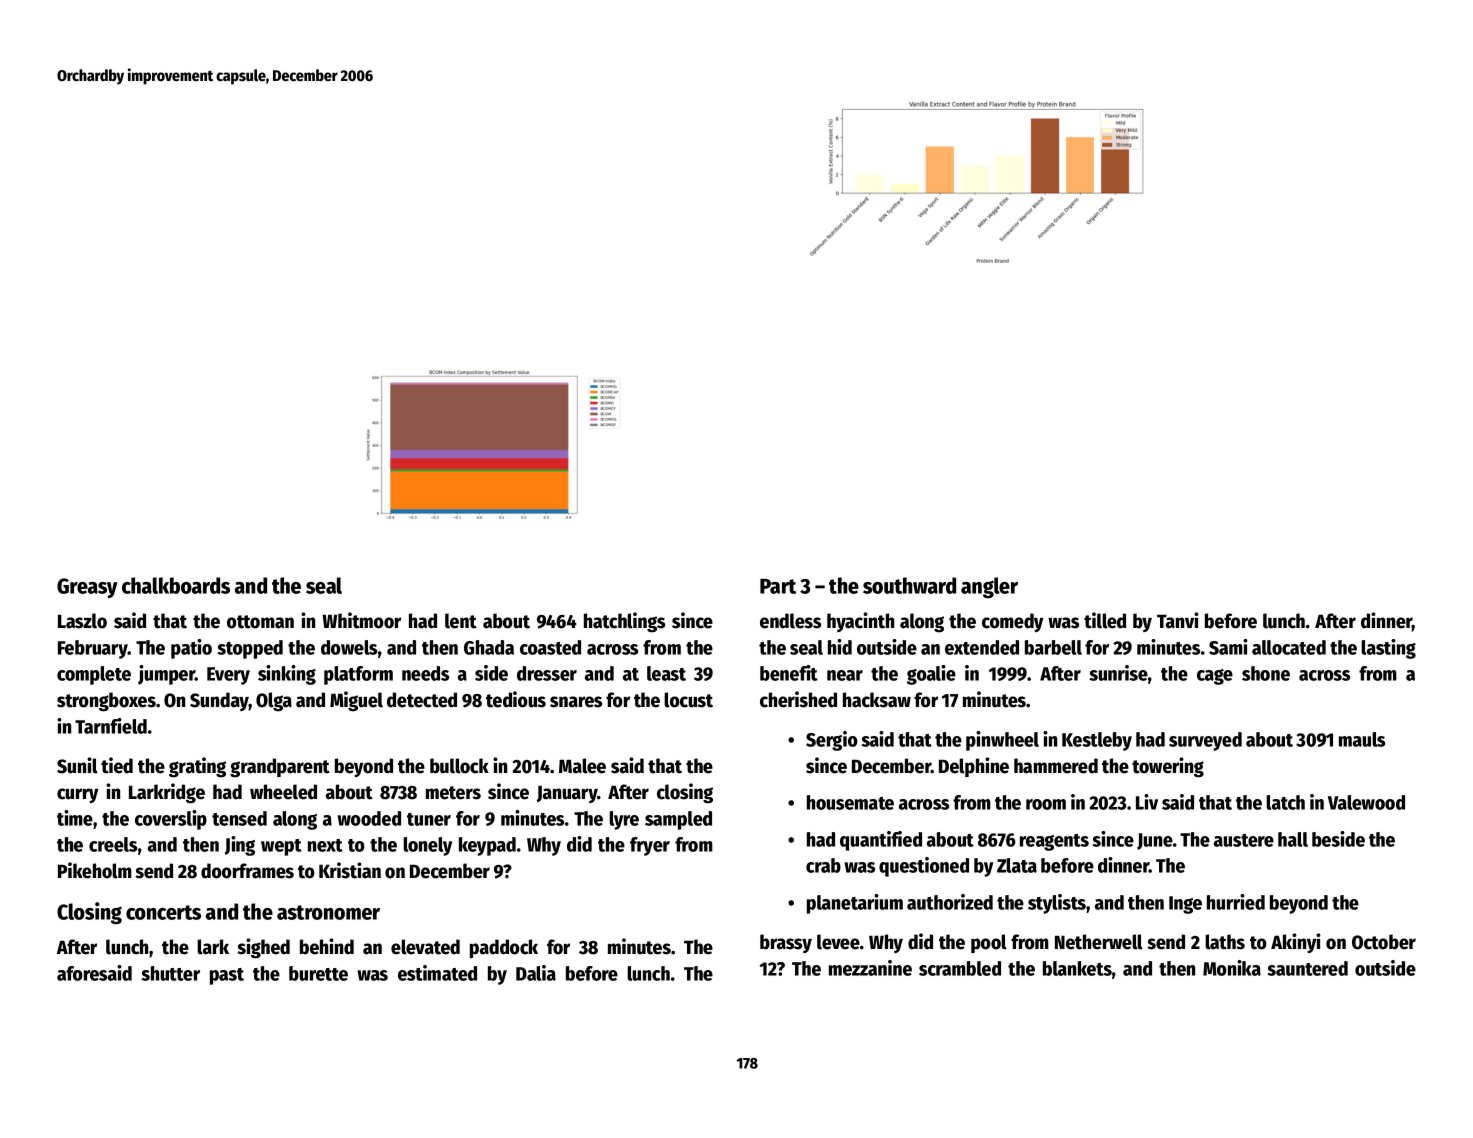  What do you see at coordinates (870, 968) in the image?
I see `mezzanine` at bounding box center [870, 968].
